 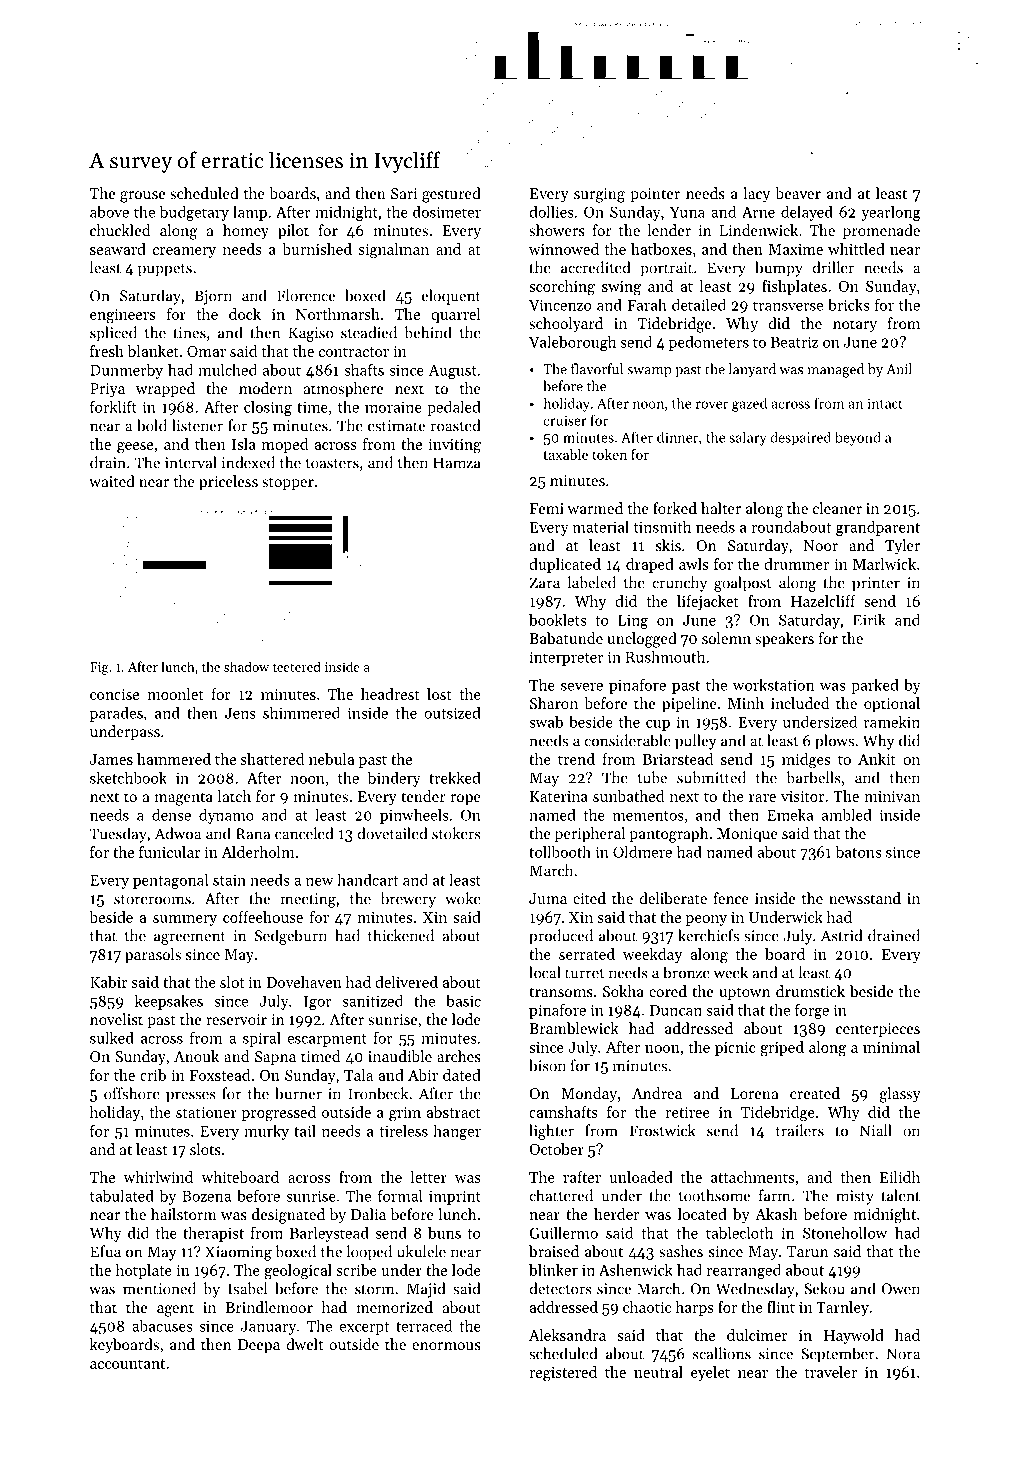 What do you see at coordinates (463, 1001) in the screenshot?
I see `basic` at bounding box center [463, 1001].
